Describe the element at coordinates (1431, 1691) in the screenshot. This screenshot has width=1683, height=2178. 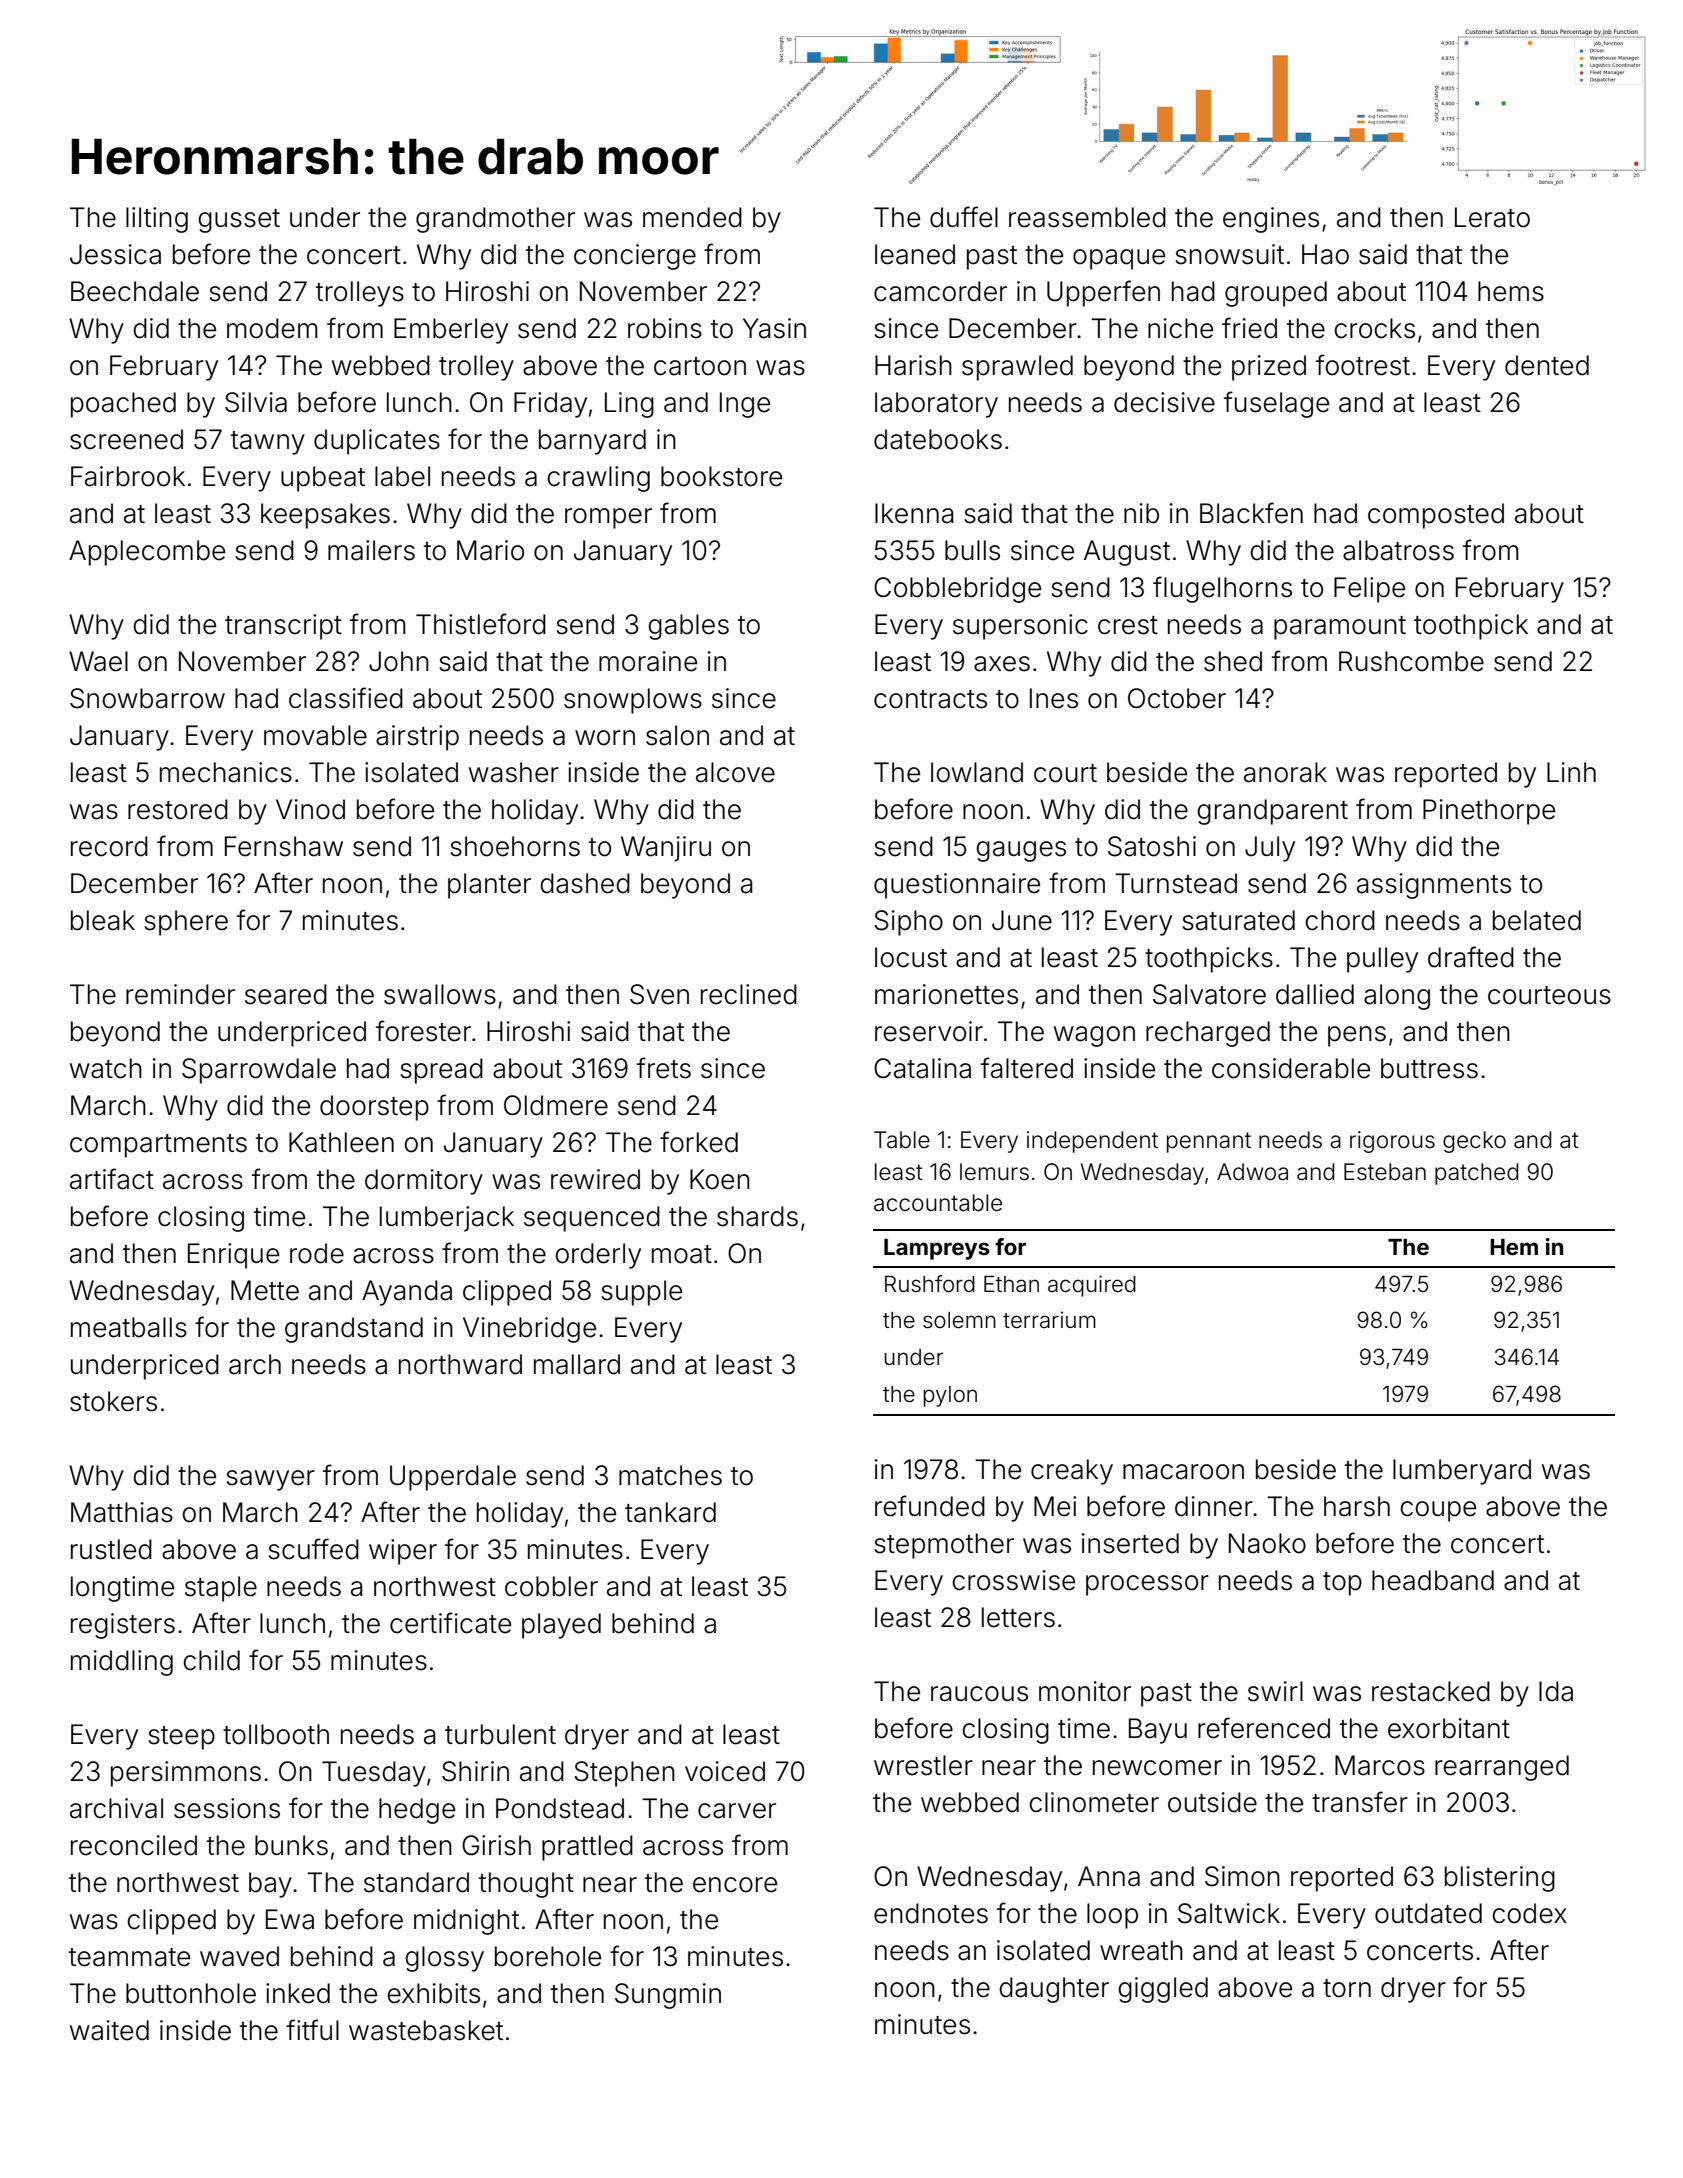
I see `restacked` at that location.
